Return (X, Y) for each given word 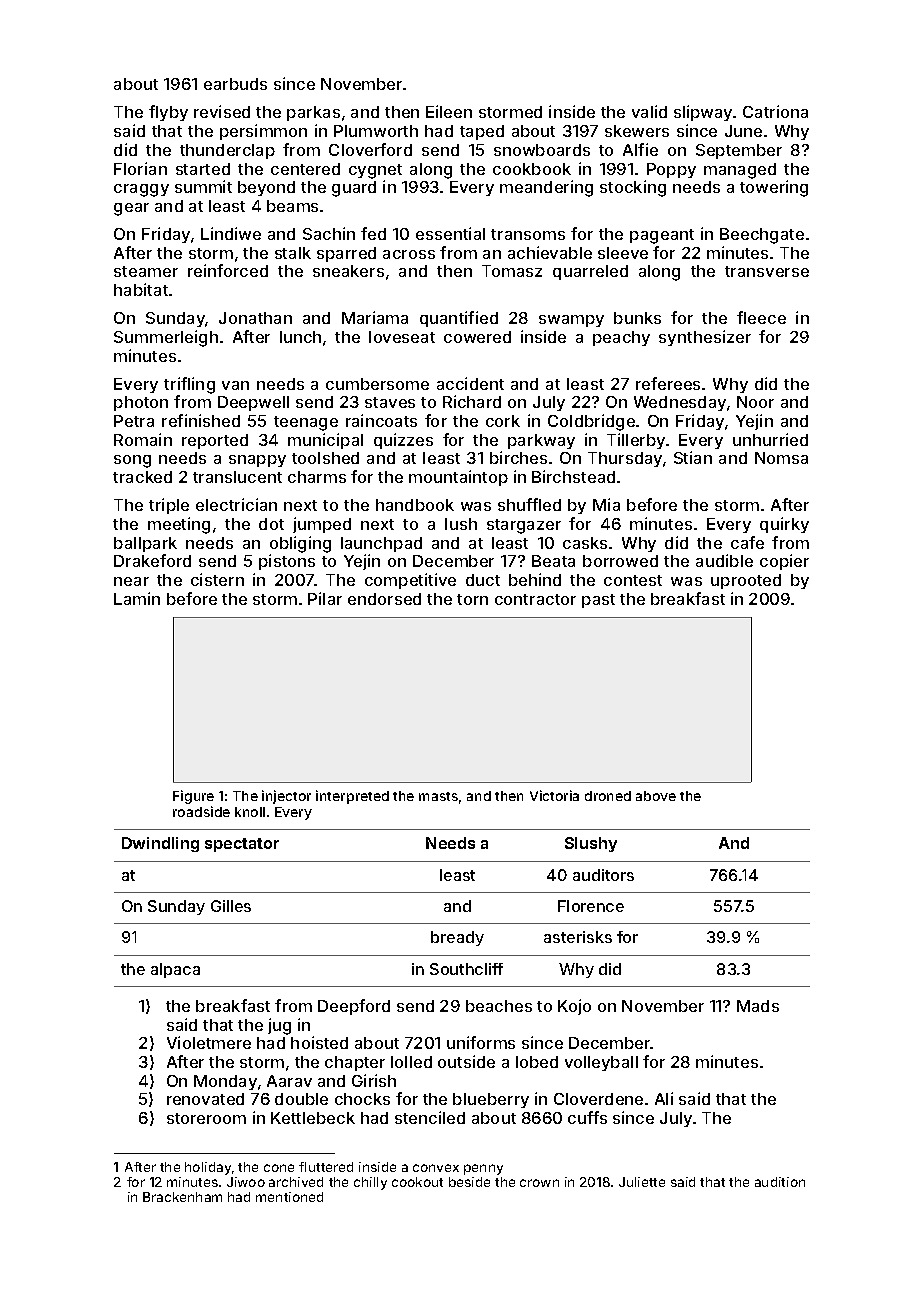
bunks (637, 318)
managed (740, 171)
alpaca (175, 970)
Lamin (137, 598)
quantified (459, 319)
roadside (201, 811)
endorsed (384, 599)
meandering (546, 188)
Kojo (574, 1007)
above (656, 796)
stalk (293, 253)
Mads (758, 1006)
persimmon (263, 132)
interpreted (352, 797)
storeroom (206, 1118)
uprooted (746, 581)
